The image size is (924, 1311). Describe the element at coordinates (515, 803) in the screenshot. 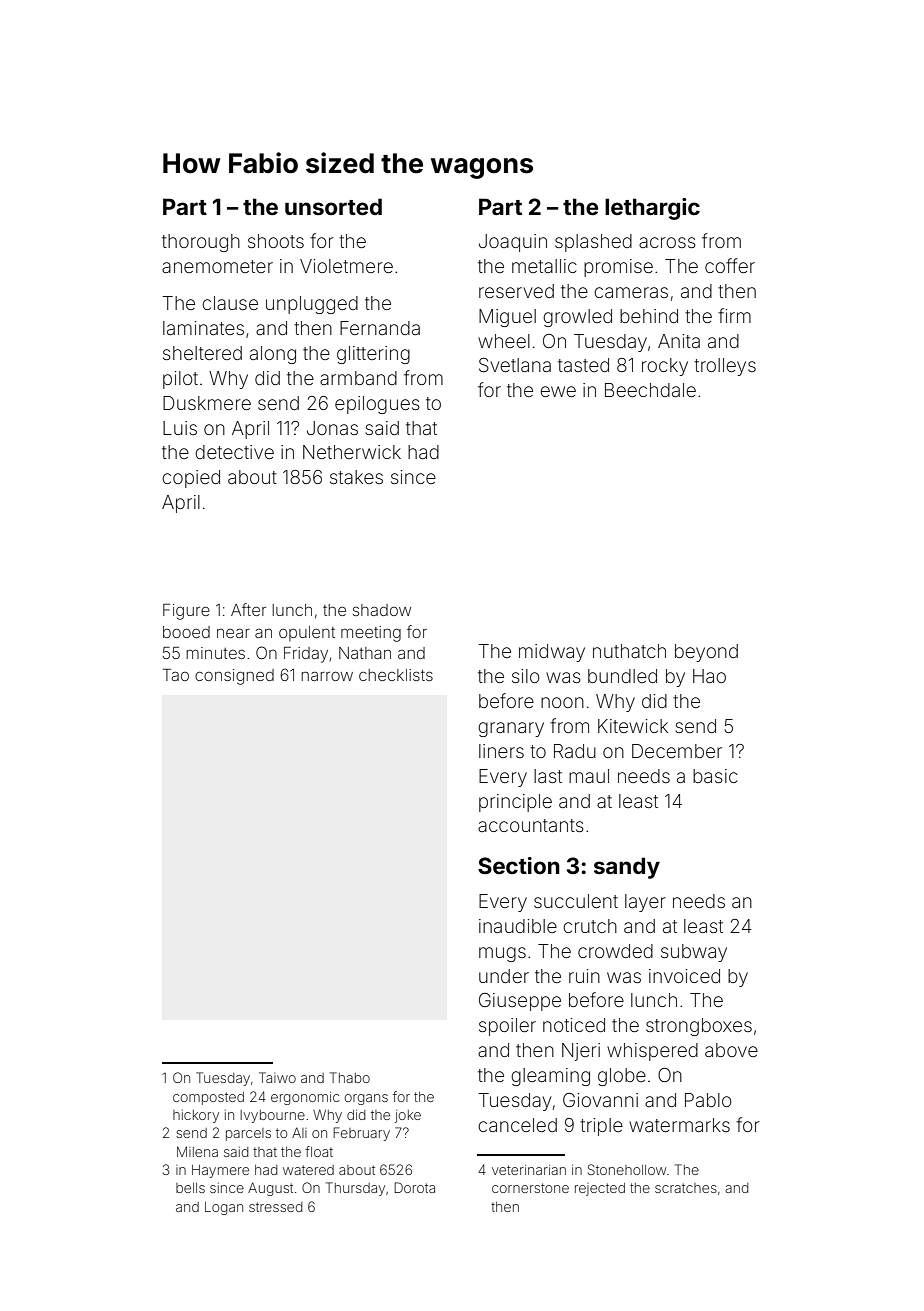

I see `principle` at that location.
